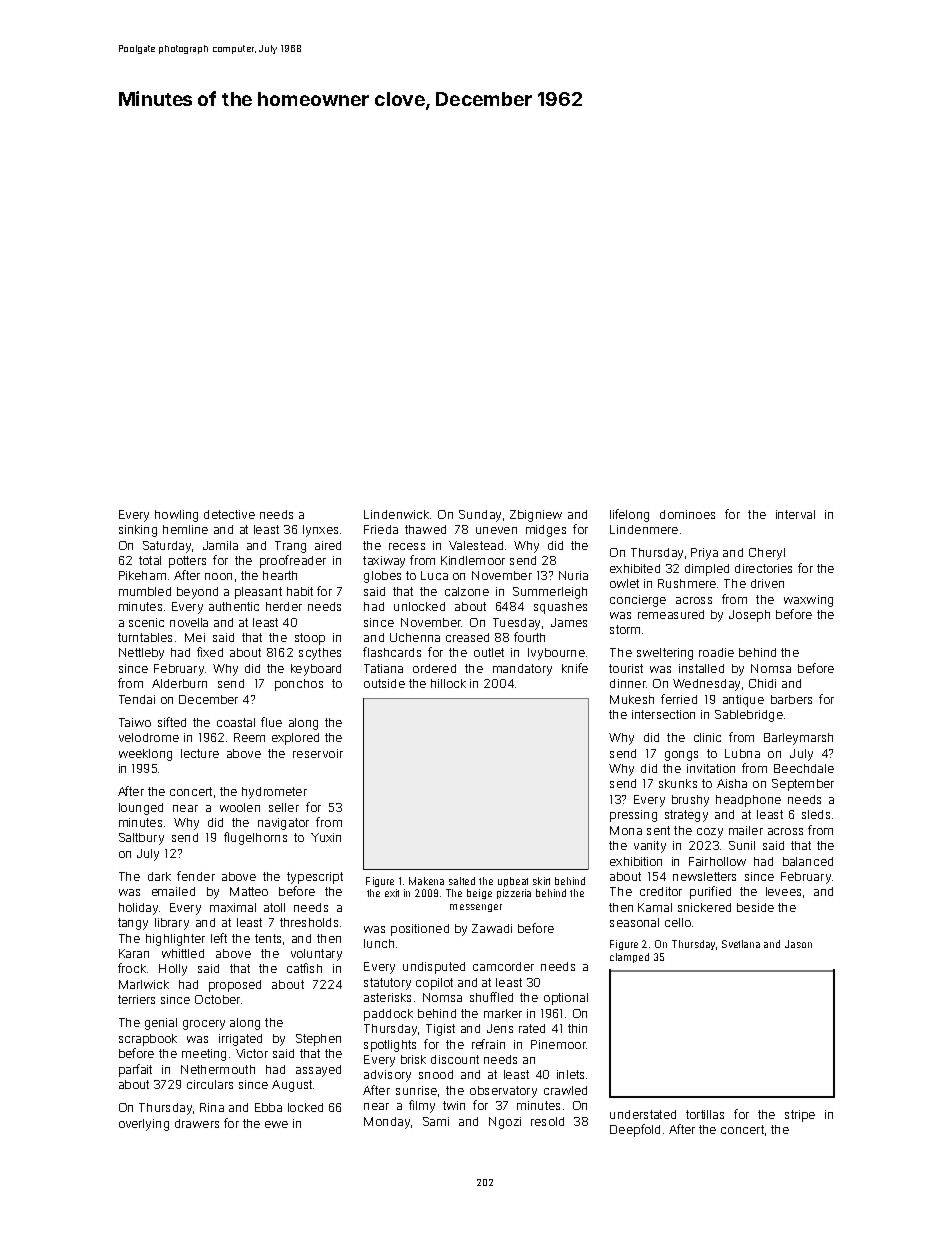 The image size is (952, 1233). I want to click on Mukesh, so click(632, 699).
